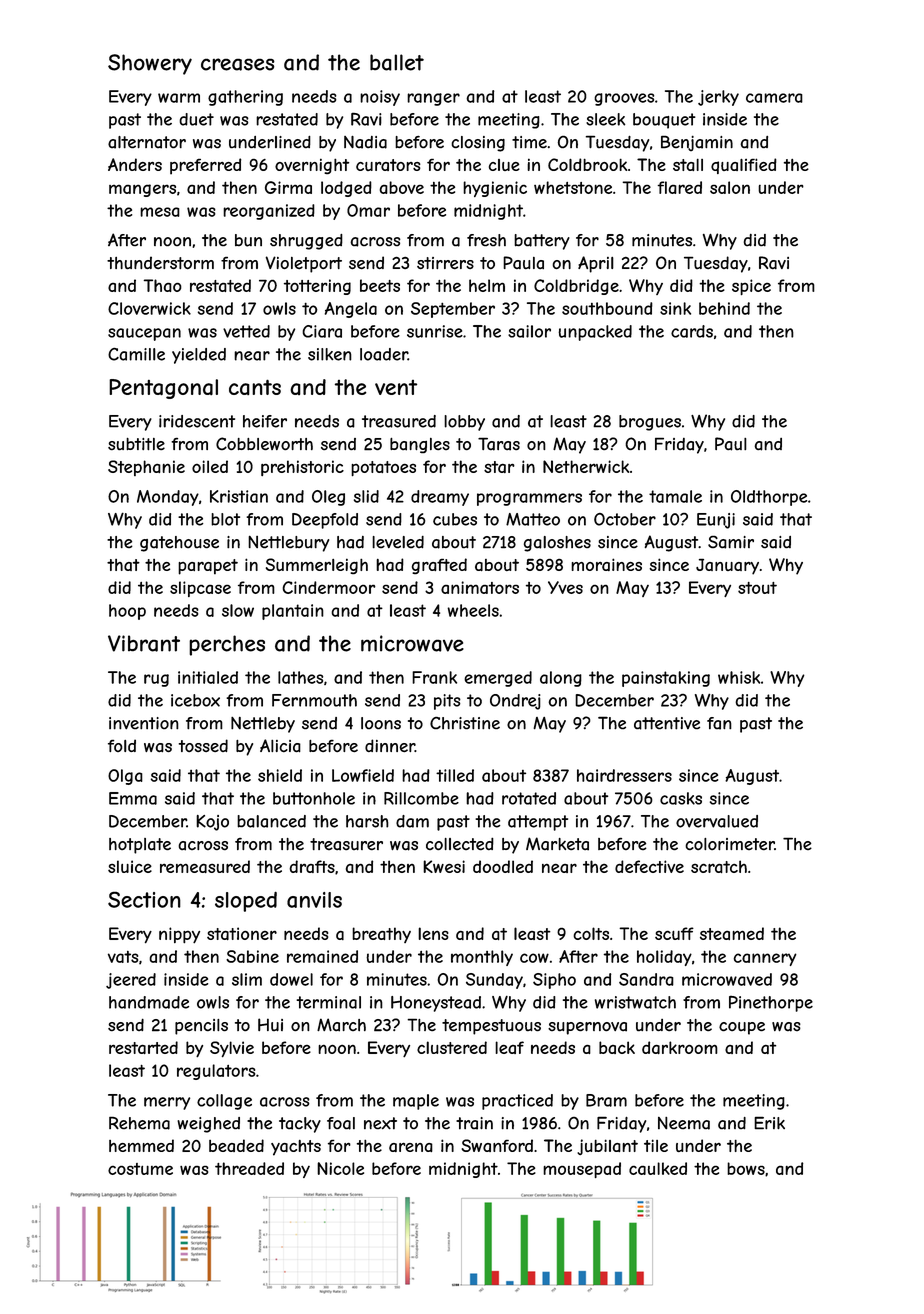 The width and height of the screenshot is (924, 1314). Describe the element at coordinates (212, 823) in the screenshot. I see `Kojo` at that location.
